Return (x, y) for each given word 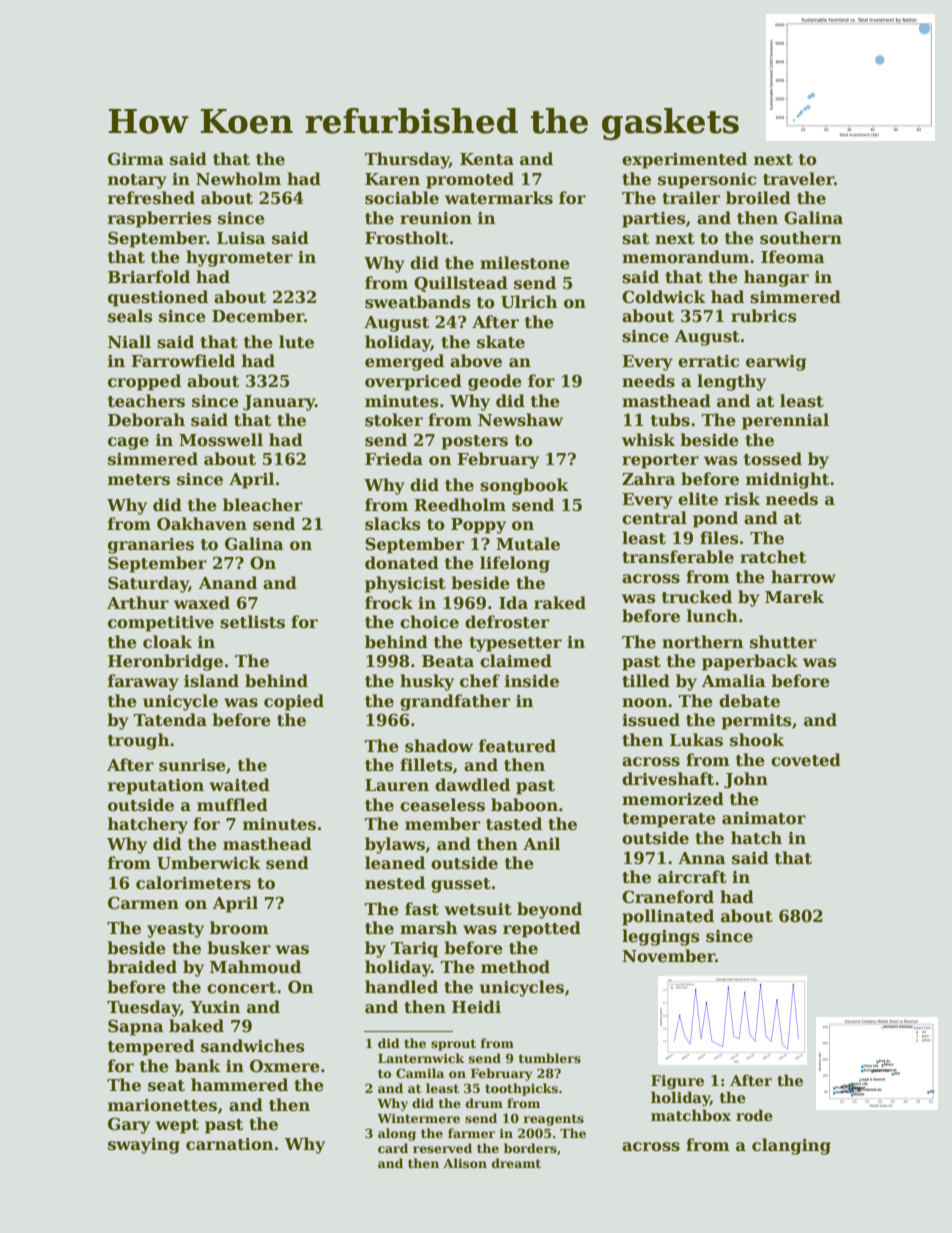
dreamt (516, 1163)
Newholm (238, 179)
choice (429, 622)
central (654, 518)
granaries (151, 546)
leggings (661, 937)
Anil (541, 843)
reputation (156, 787)
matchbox (691, 1115)
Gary (129, 1125)
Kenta (487, 159)
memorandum (685, 257)
